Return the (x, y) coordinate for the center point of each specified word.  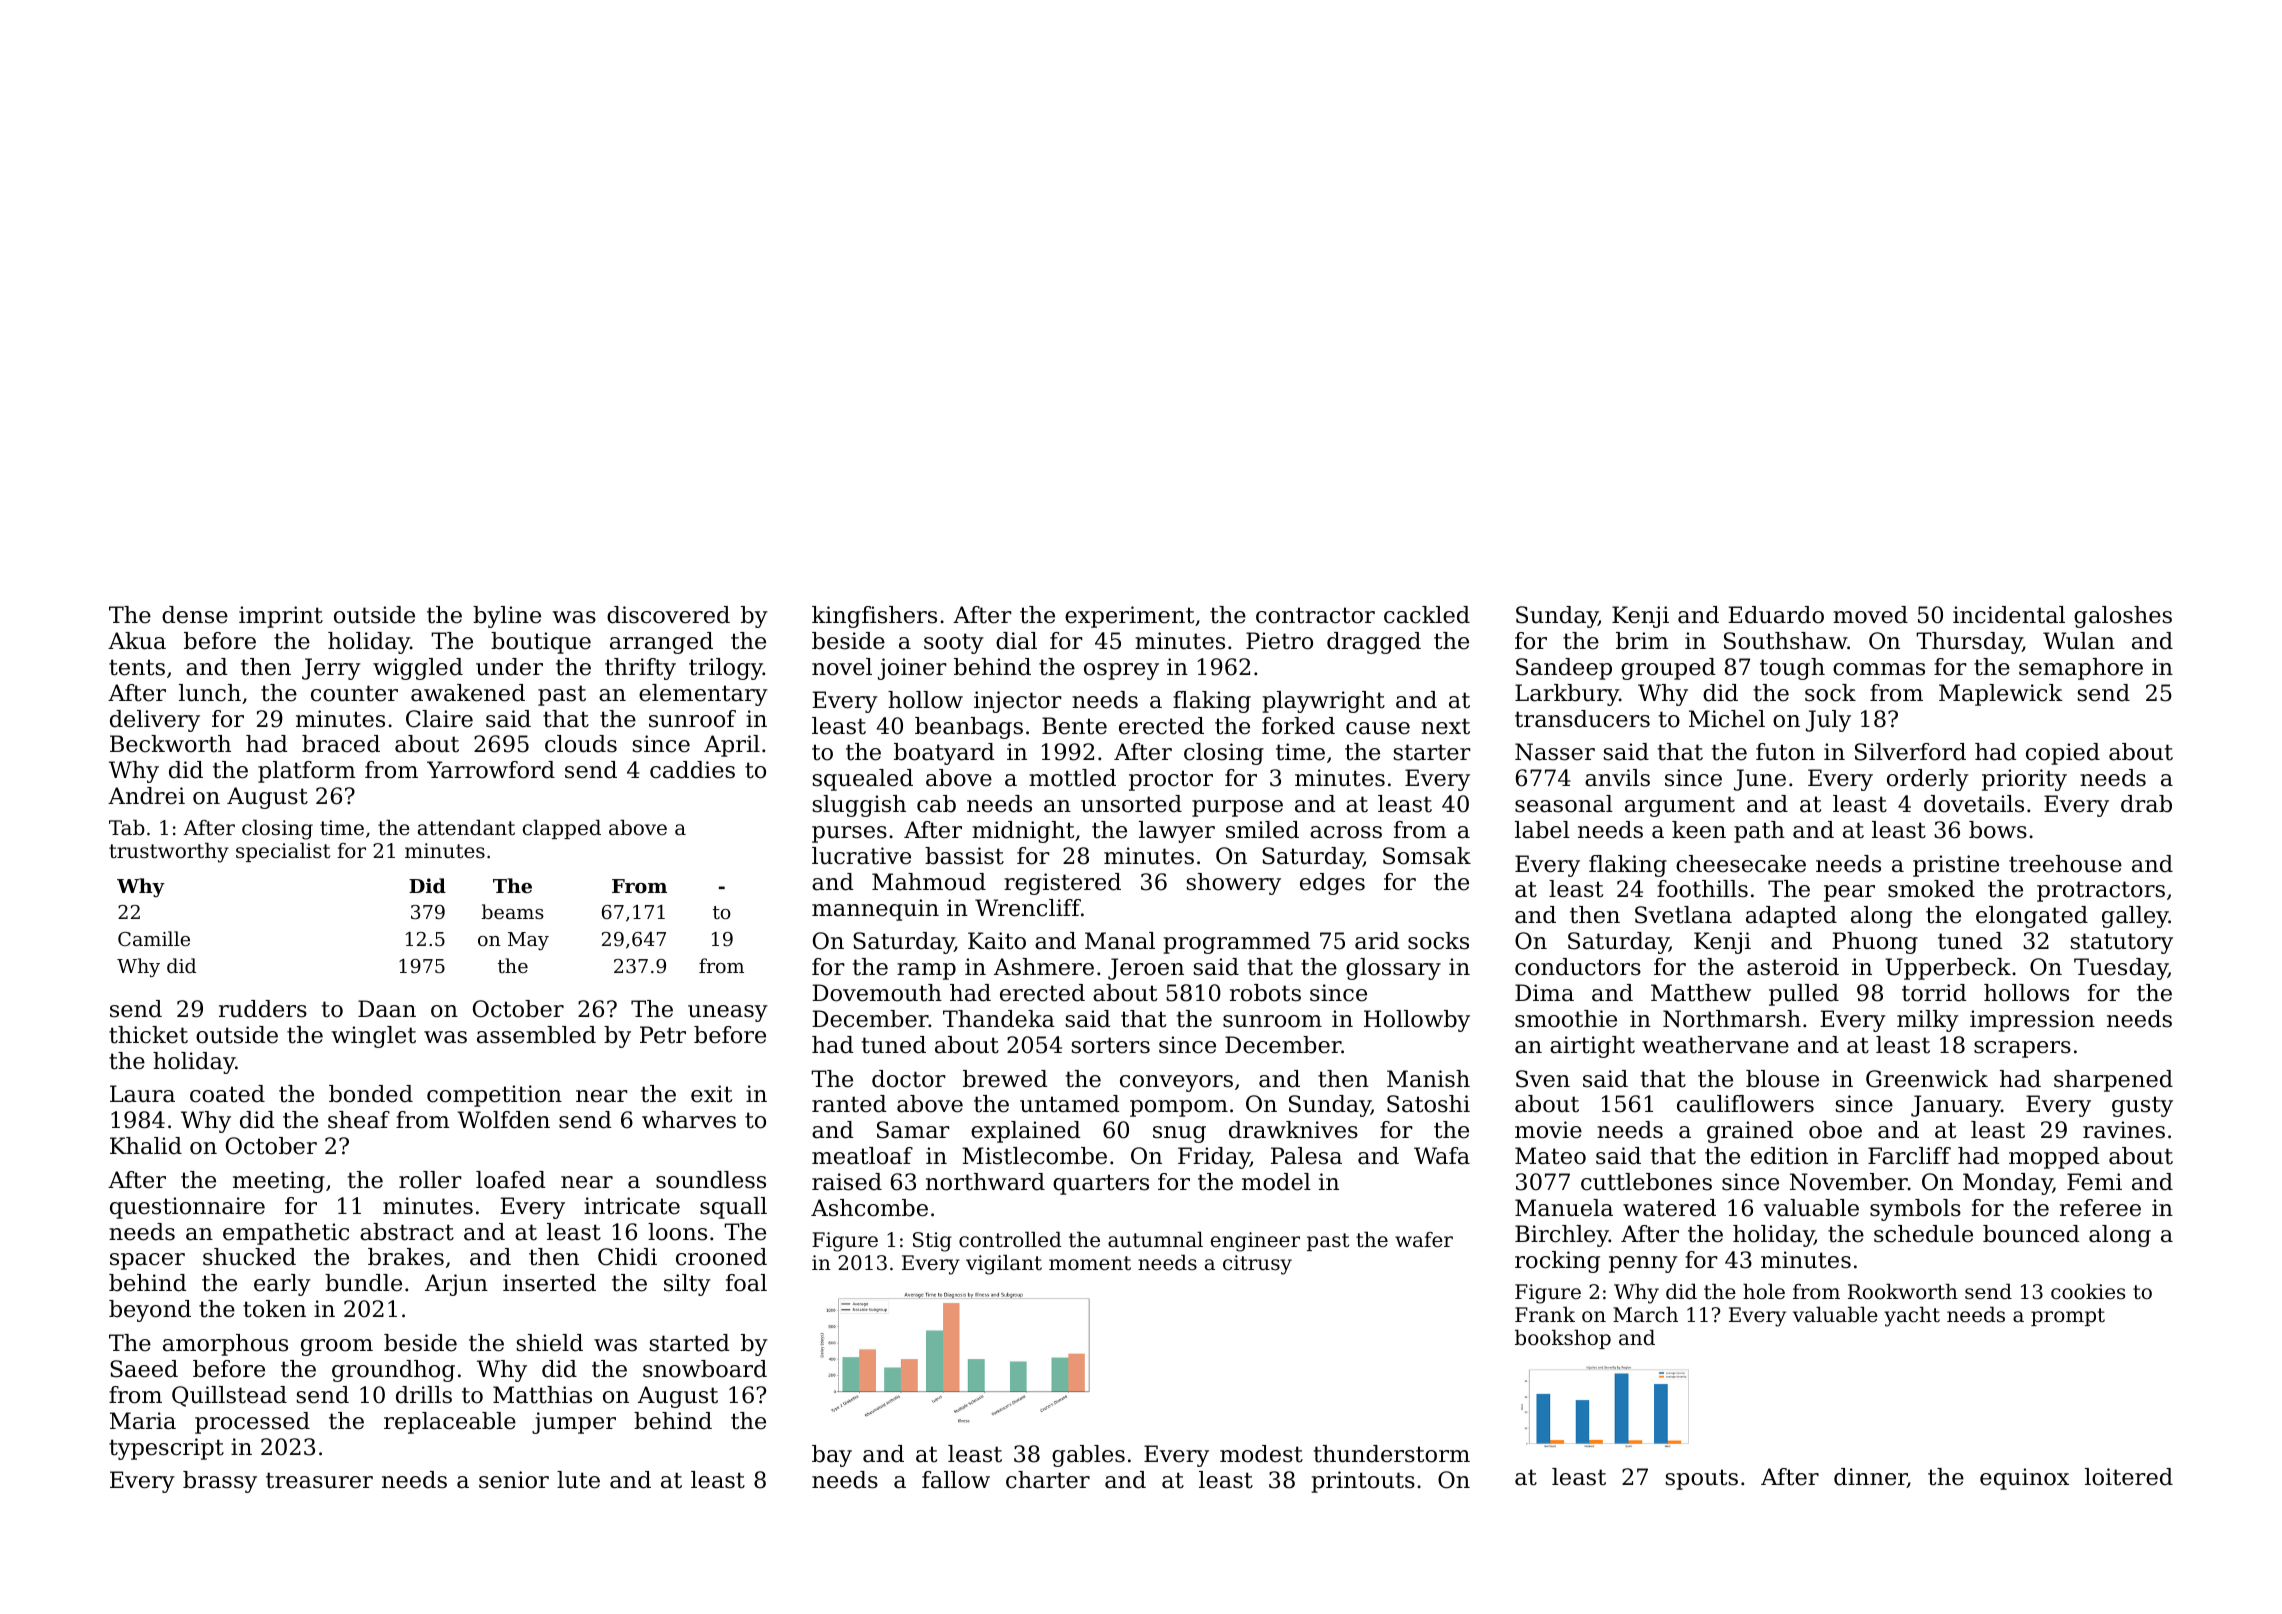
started (690, 1343)
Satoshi (1428, 1104)
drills (424, 1395)
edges (1332, 884)
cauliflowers (1745, 1104)
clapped (562, 829)
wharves (689, 1120)
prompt (2068, 1317)
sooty (954, 643)
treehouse (2065, 864)
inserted (549, 1283)
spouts (1702, 1479)
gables (1088, 1456)
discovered (668, 615)
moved (1870, 615)
